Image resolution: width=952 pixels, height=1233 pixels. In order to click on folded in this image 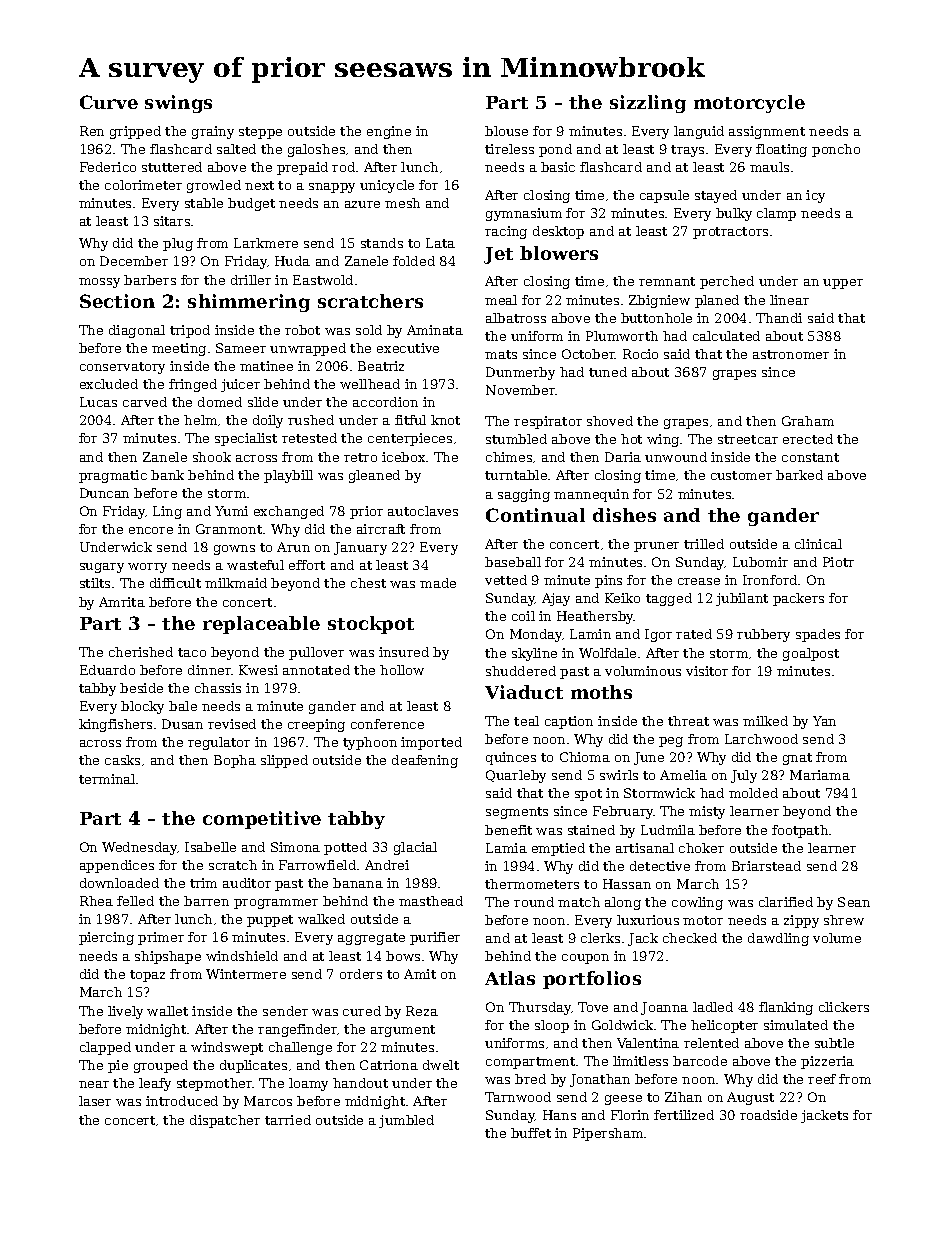, I will do `click(414, 261)`.
